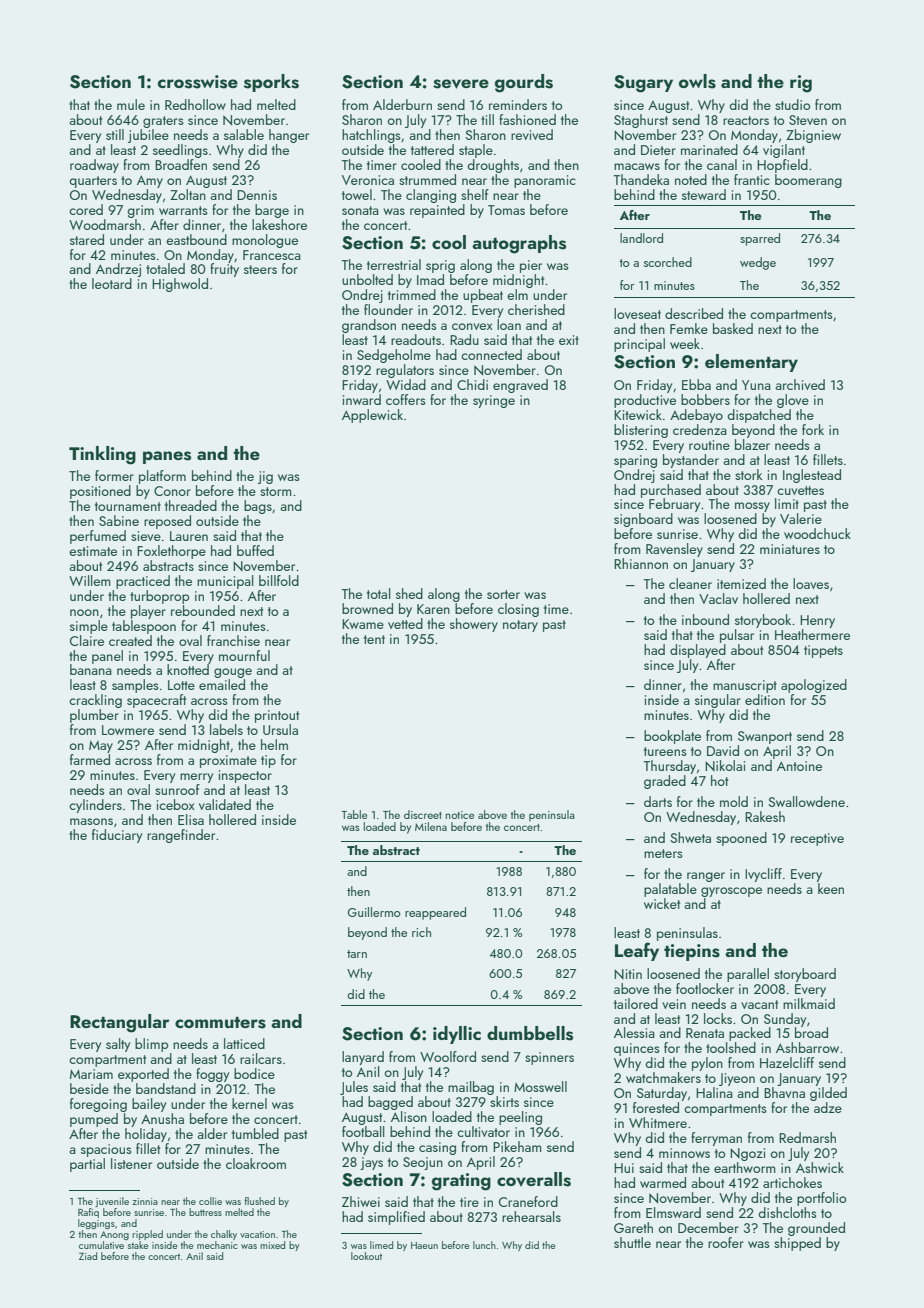  Describe the element at coordinates (87, 239) in the screenshot. I see `stared` at that location.
